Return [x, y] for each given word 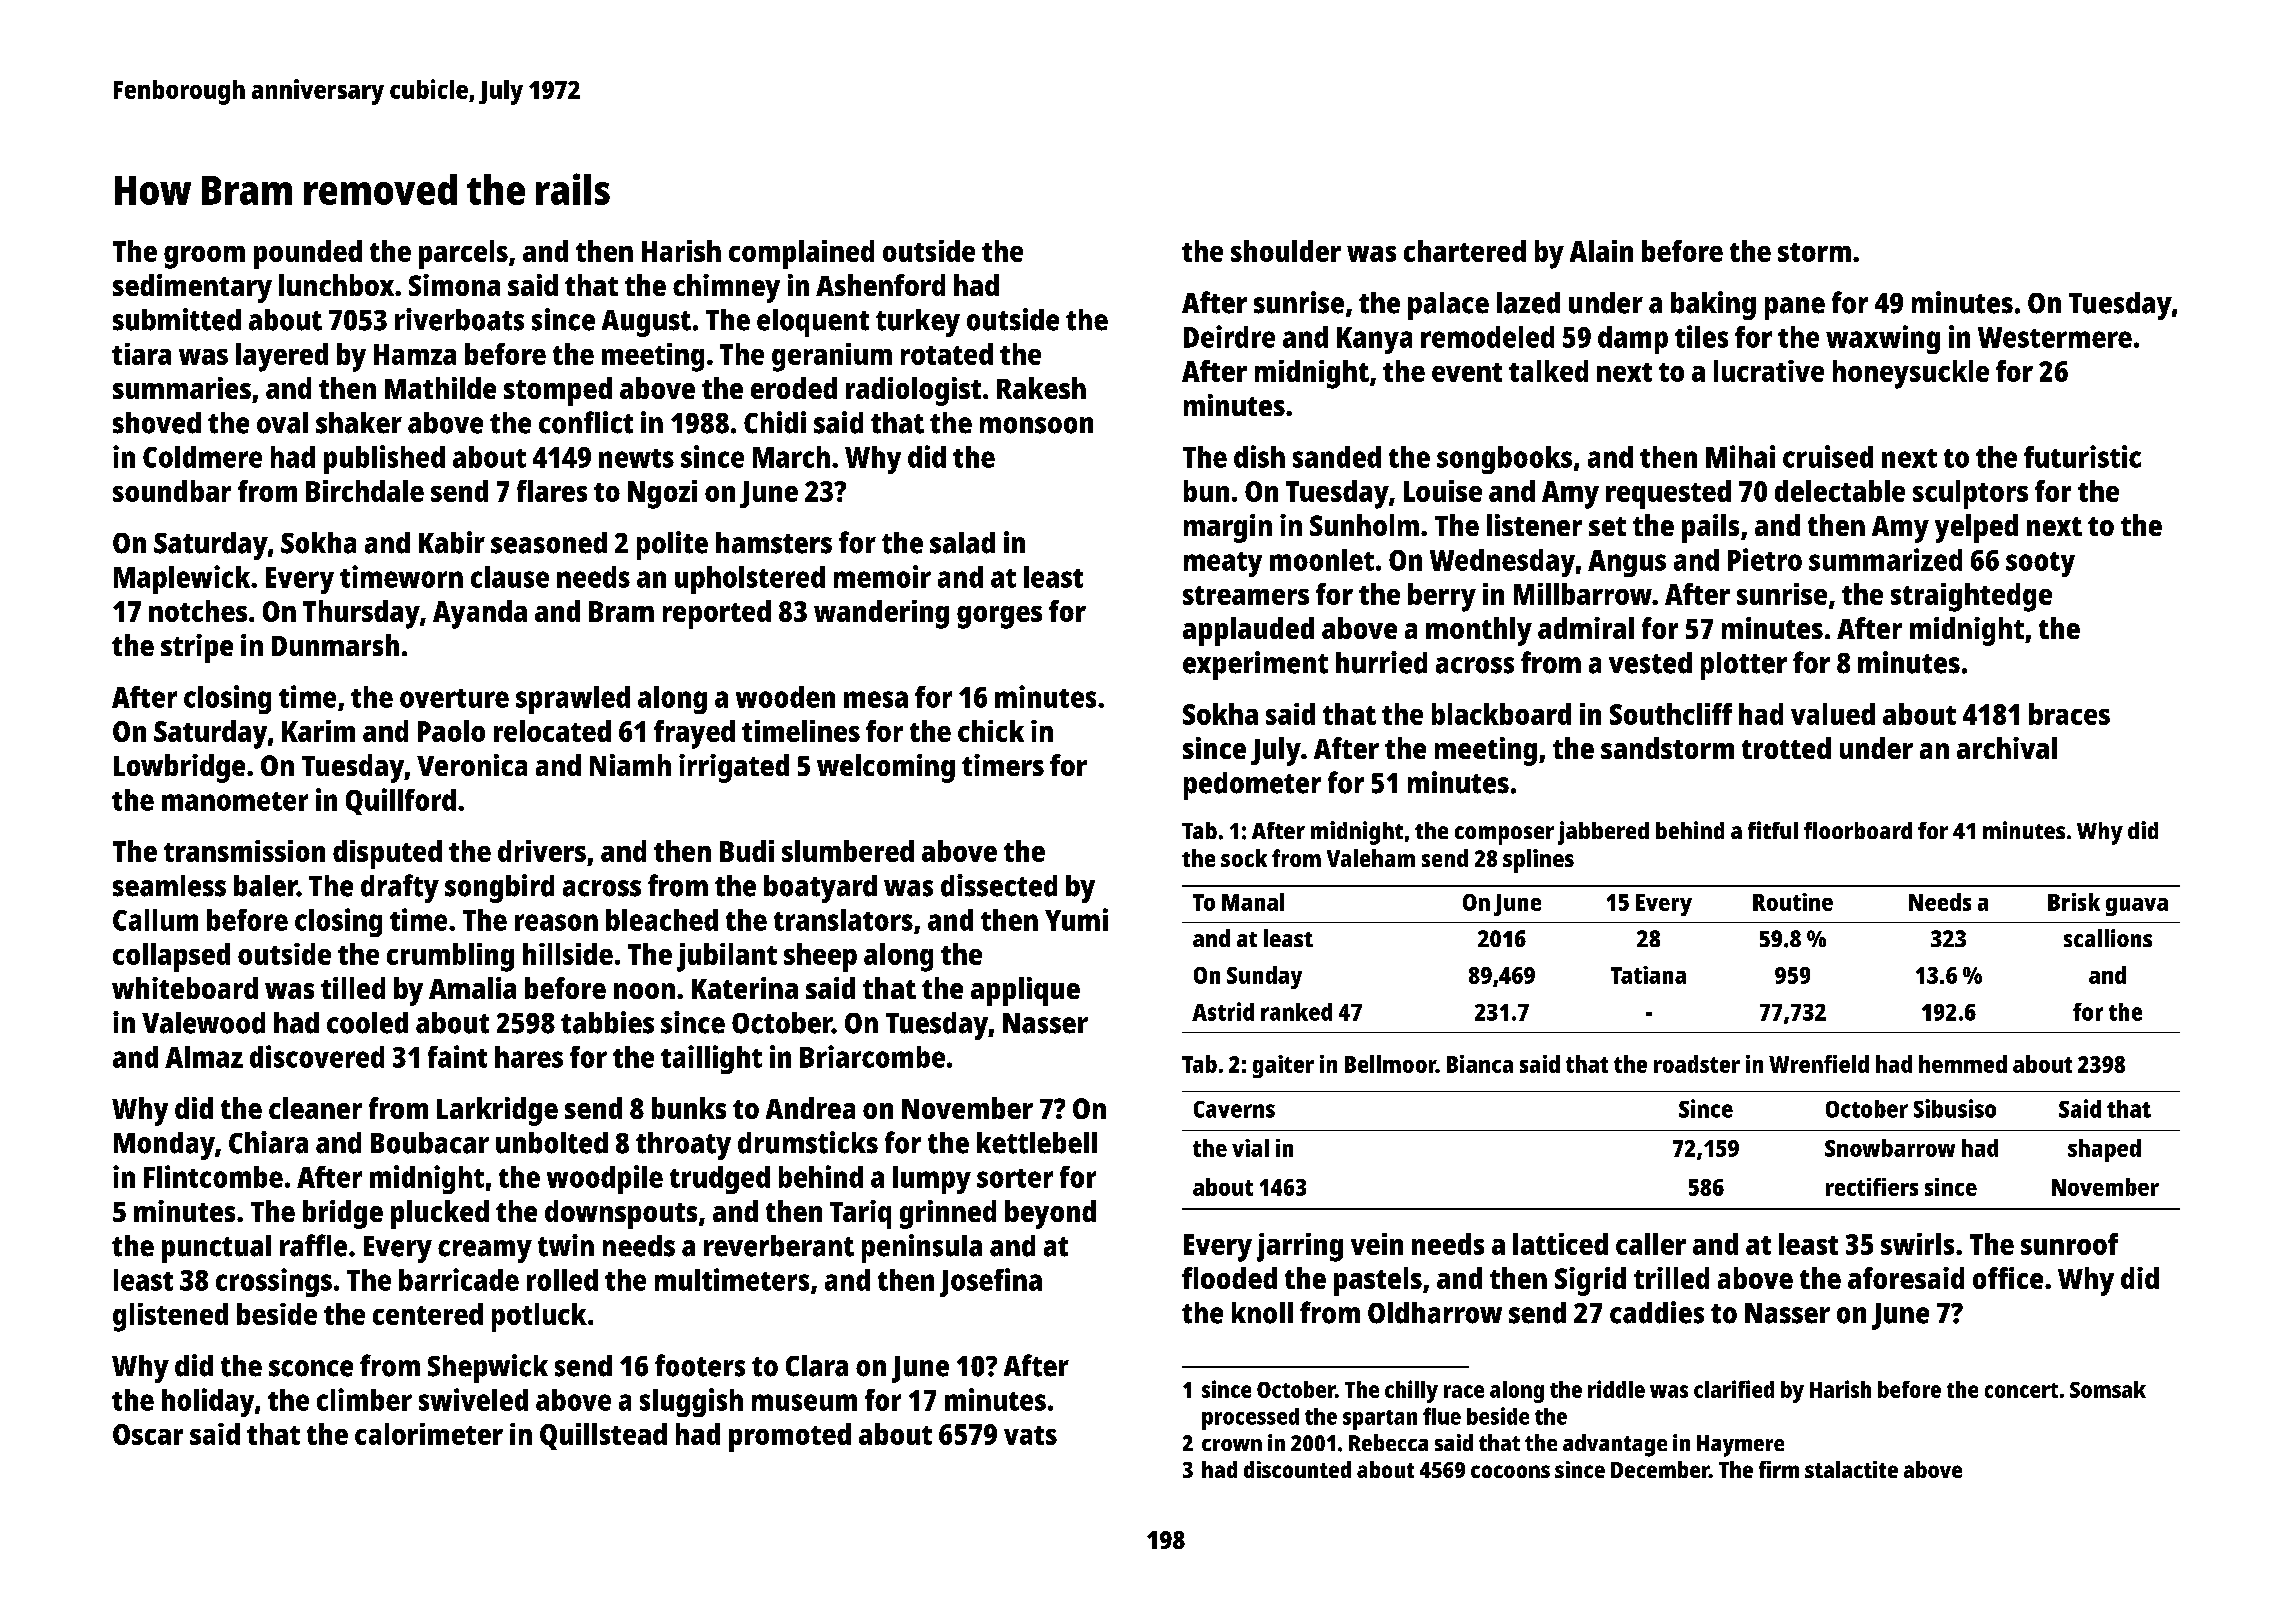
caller [1651, 1244]
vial [1250, 1148]
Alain [1601, 251]
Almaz [204, 1057]
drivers [542, 851]
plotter [1744, 666]
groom [204, 257]
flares [552, 491]
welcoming [886, 768]
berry [1442, 597]
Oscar [148, 1434]
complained [801, 254]
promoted [790, 1437]
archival [2007, 748]
